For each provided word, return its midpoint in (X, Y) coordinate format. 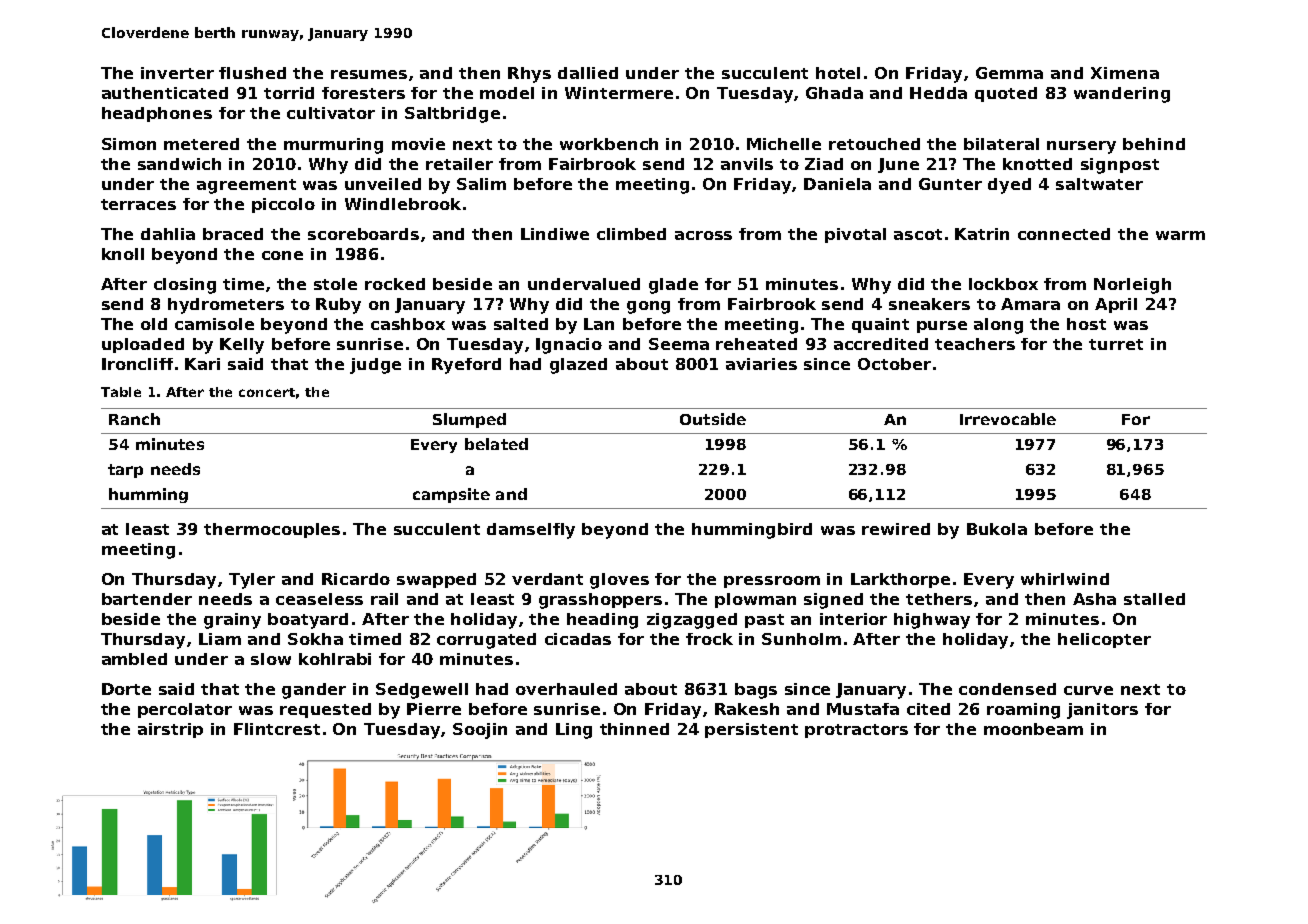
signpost (1120, 166)
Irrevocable (1008, 419)
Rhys (529, 75)
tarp (125, 471)
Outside (713, 419)
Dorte (126, 689)
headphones (157, 114)
